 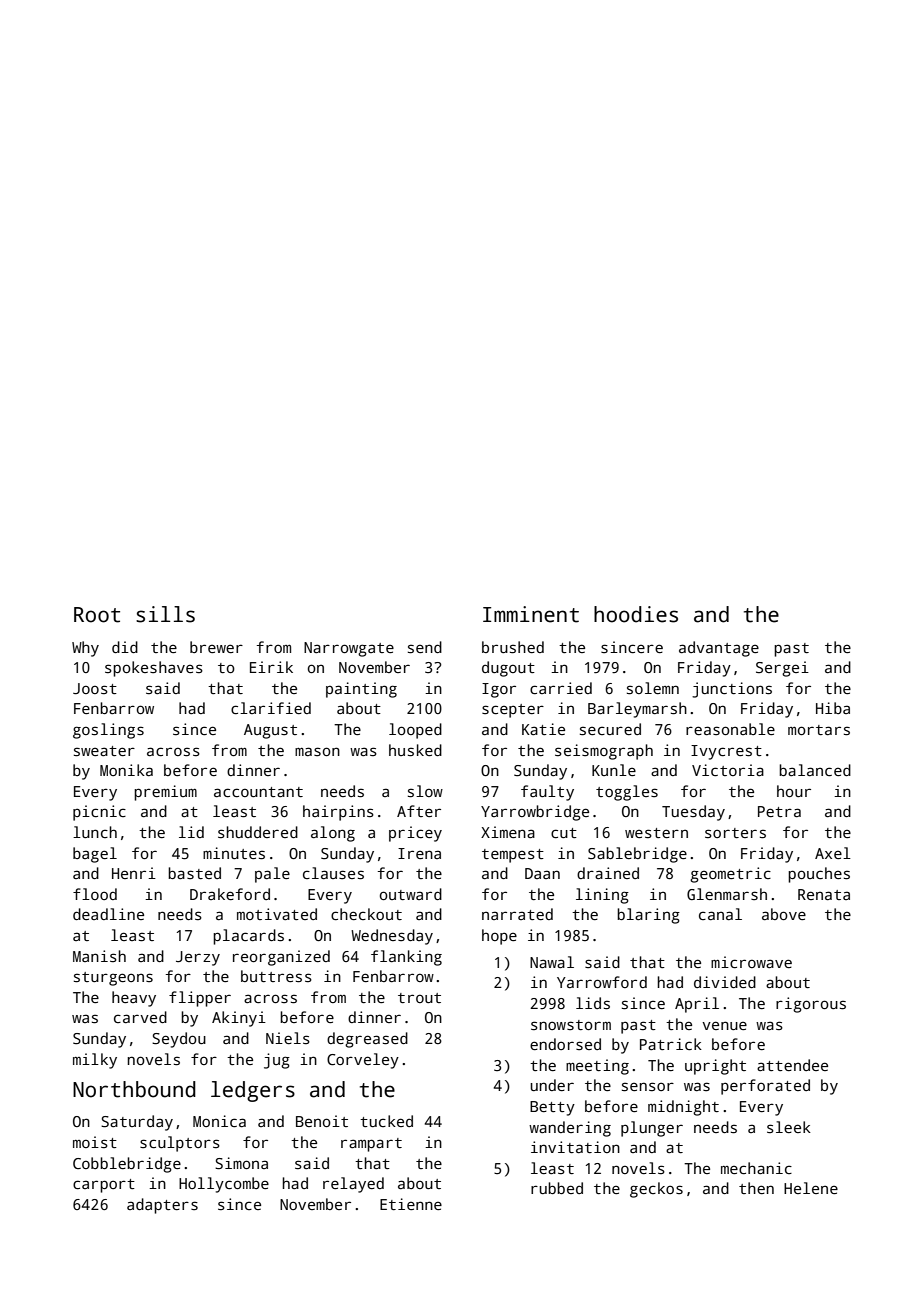 I want to click on minutes, so click(x=234, y=853).
